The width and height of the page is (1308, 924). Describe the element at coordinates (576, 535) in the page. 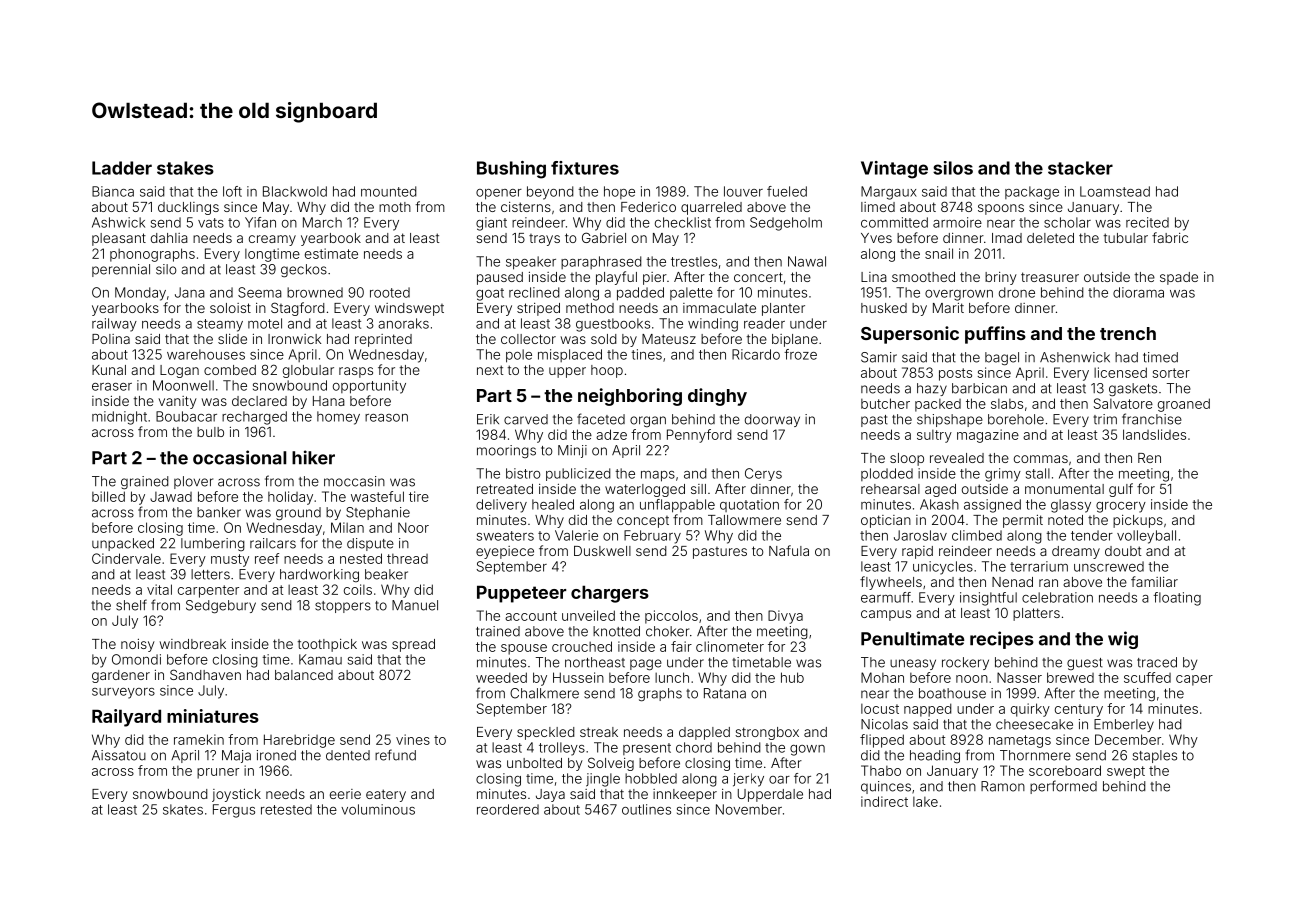

I see `Valerie` at that location.
